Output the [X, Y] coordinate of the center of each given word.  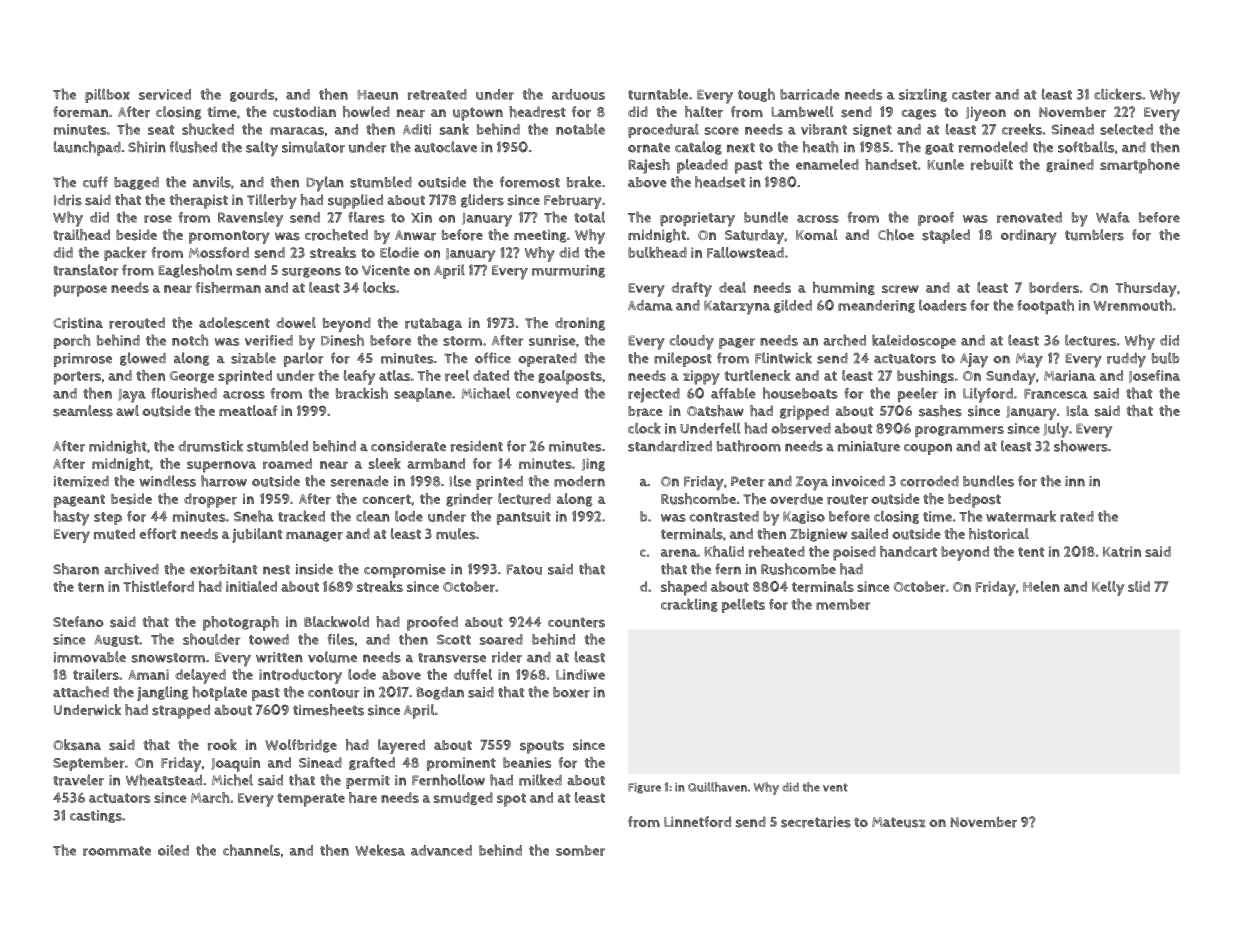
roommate [117, 851]
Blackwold [336, 621]
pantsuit [524, 518]
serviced [165, 94]
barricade [810, 94]
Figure [644, 788]
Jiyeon [986, 113]
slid [1139, 586]
